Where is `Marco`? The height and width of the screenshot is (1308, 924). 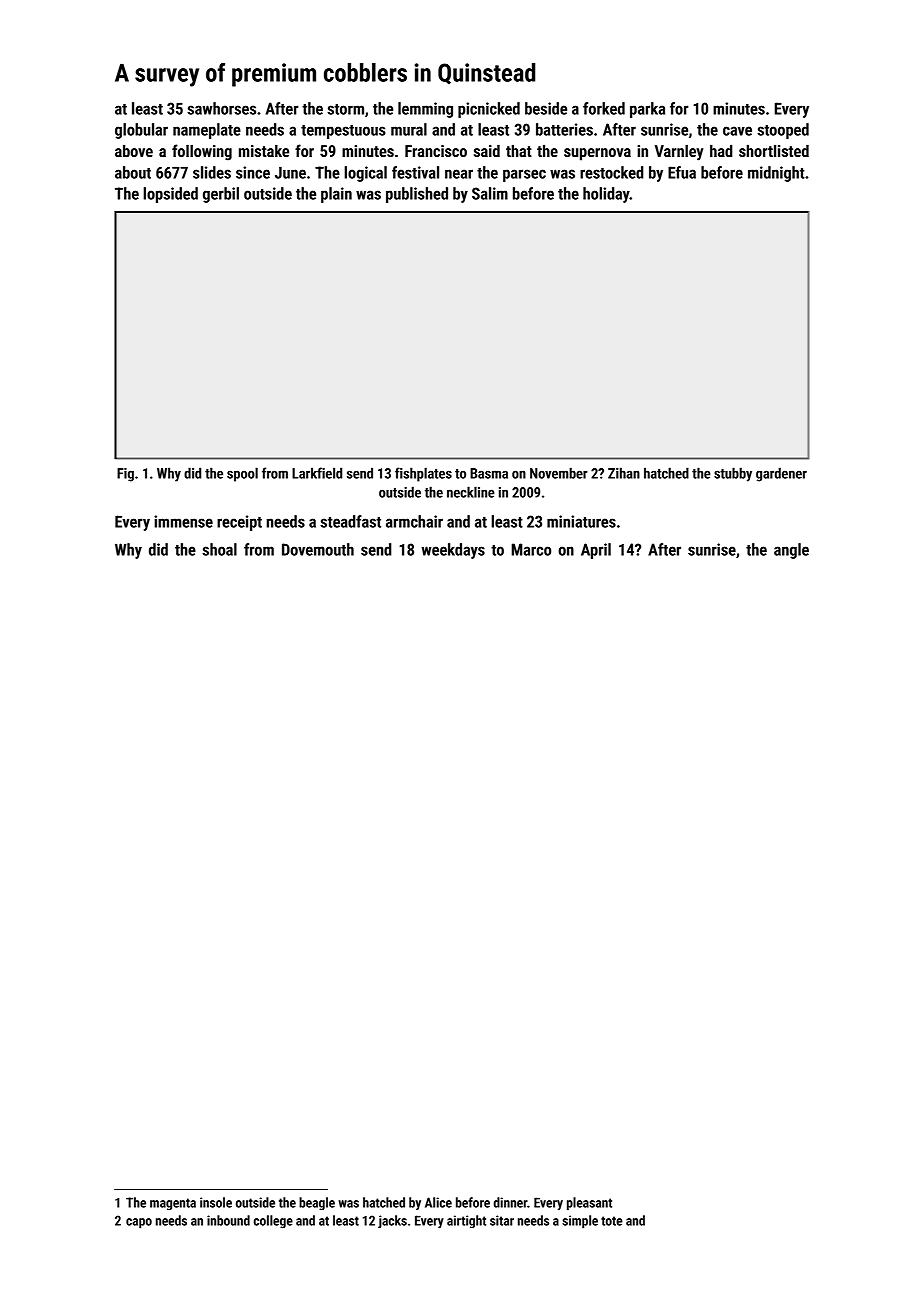
Marco is located at coordinates (531, 549).
